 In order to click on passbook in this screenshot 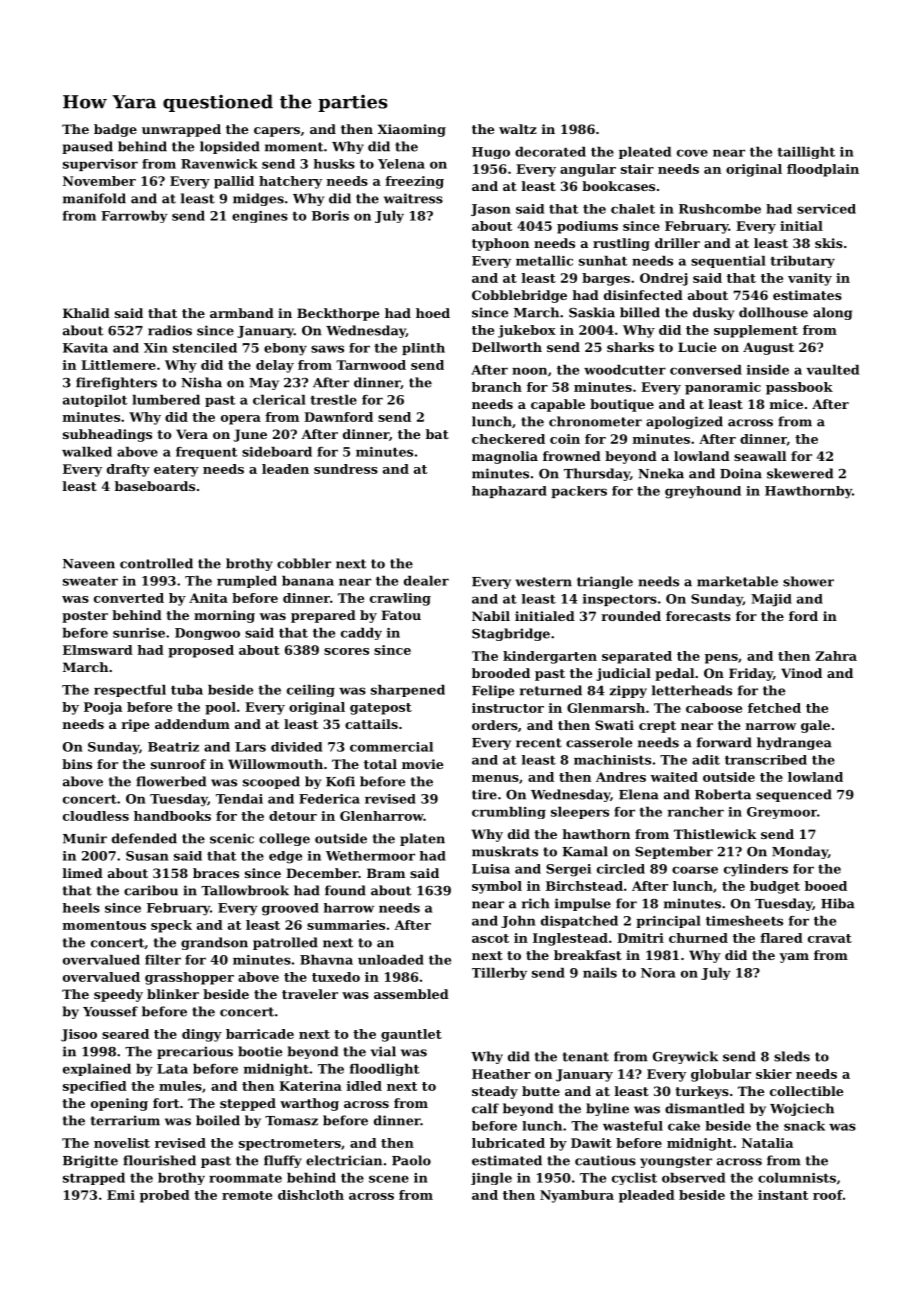, I will do `click(799, 388)`.
